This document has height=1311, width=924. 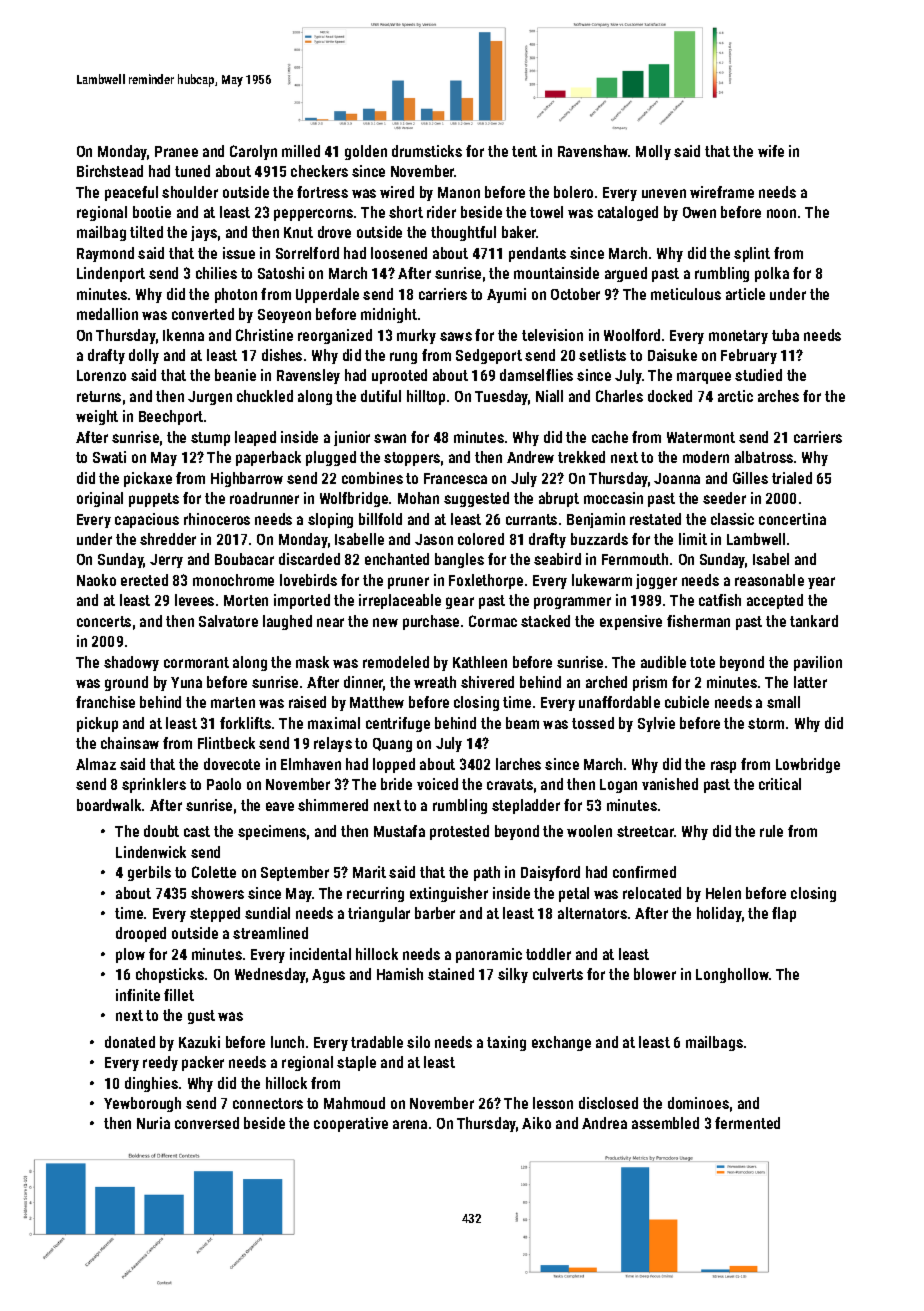 I want to click on tuned, so click(x=192, y=171).
